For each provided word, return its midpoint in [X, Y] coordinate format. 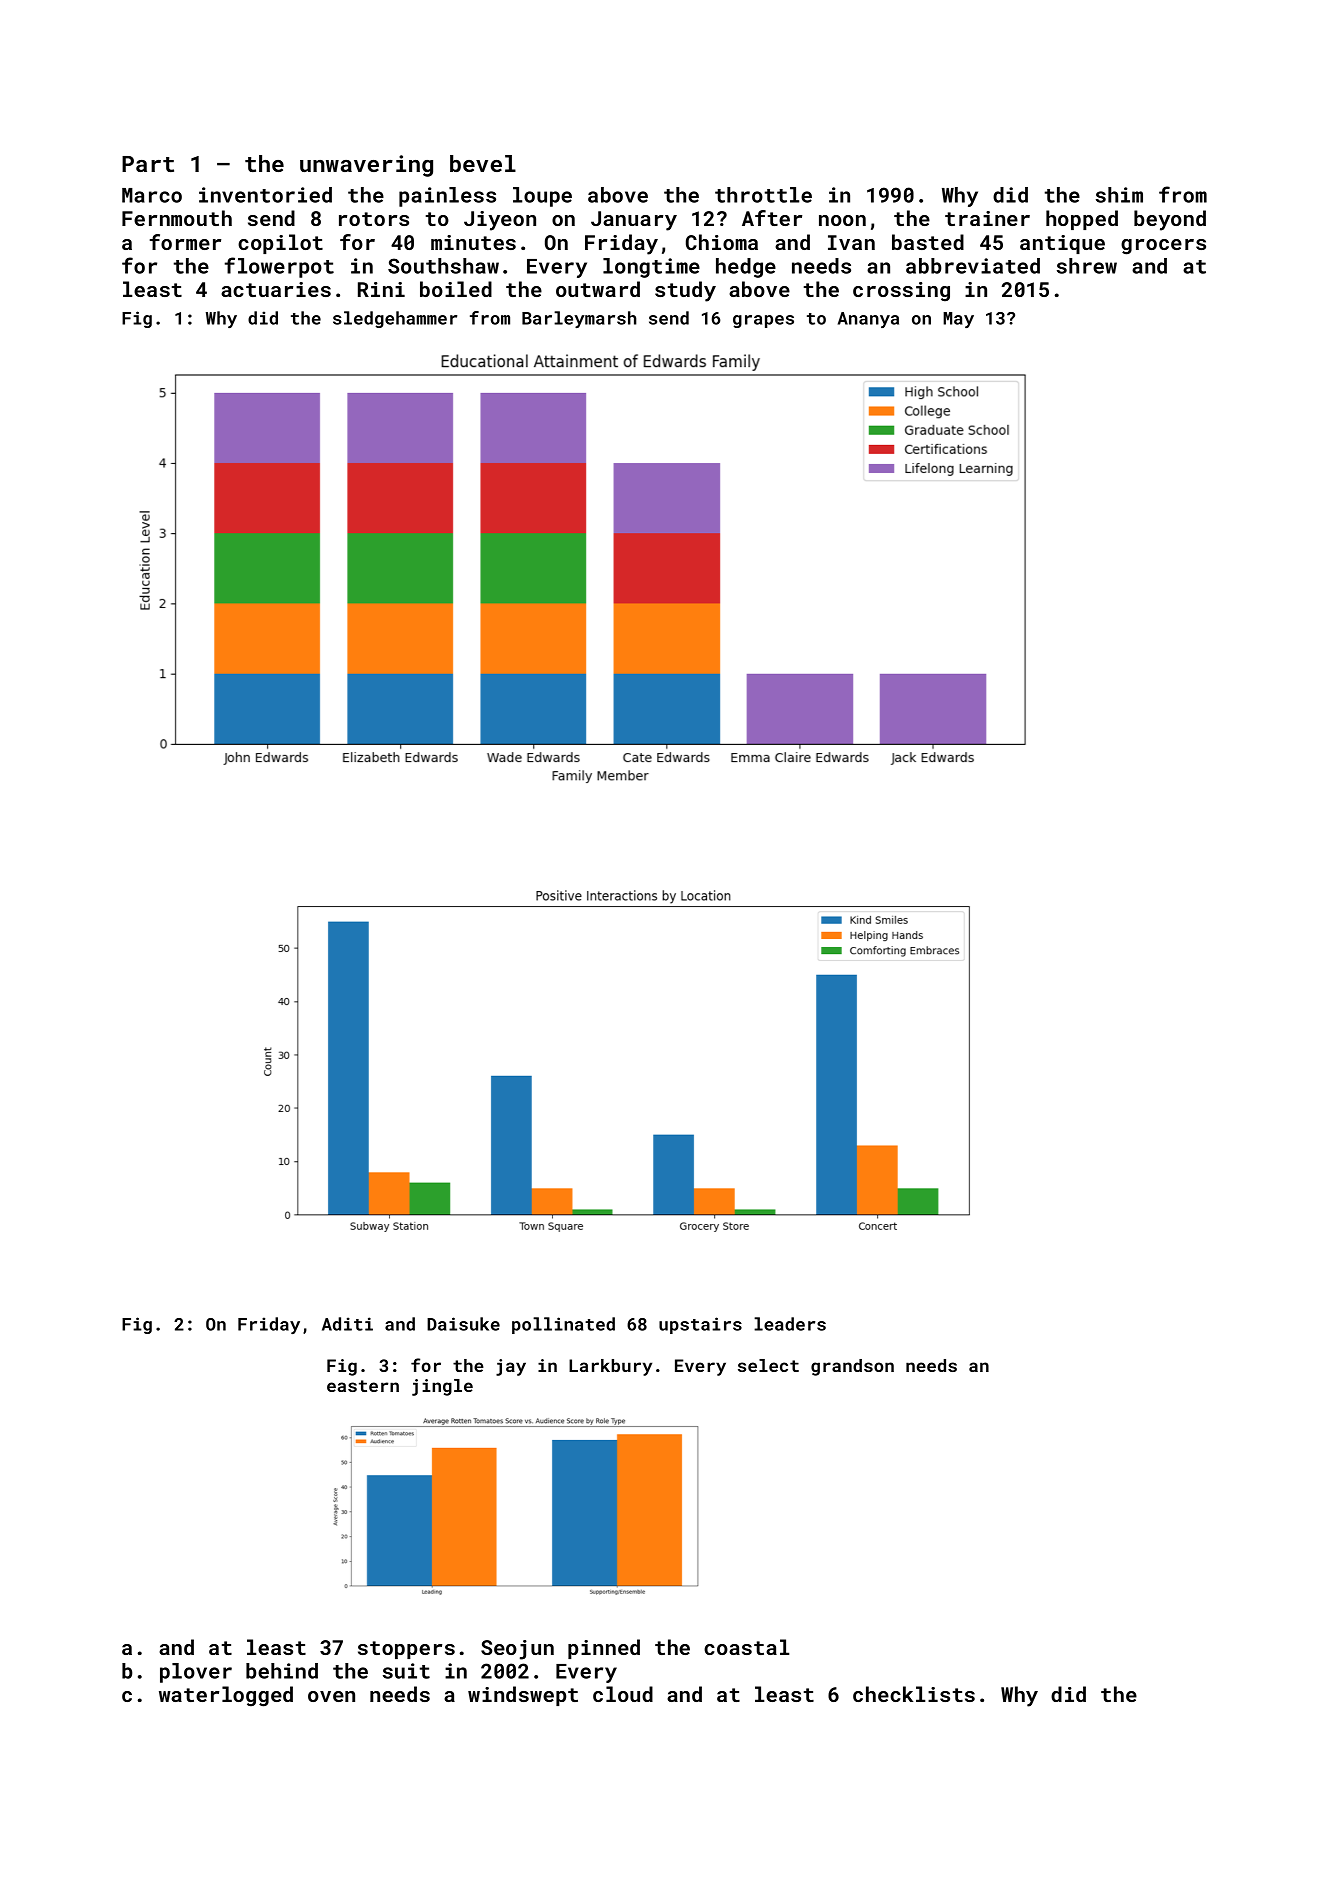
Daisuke [463, 1324]
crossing [901, 292]
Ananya [868, 320]
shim [1119, 195]
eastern [363, 1386]
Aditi [347, 1324]
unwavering [366, 166]
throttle [763, 195]
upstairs [700, 1325]
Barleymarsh [579, 319]
